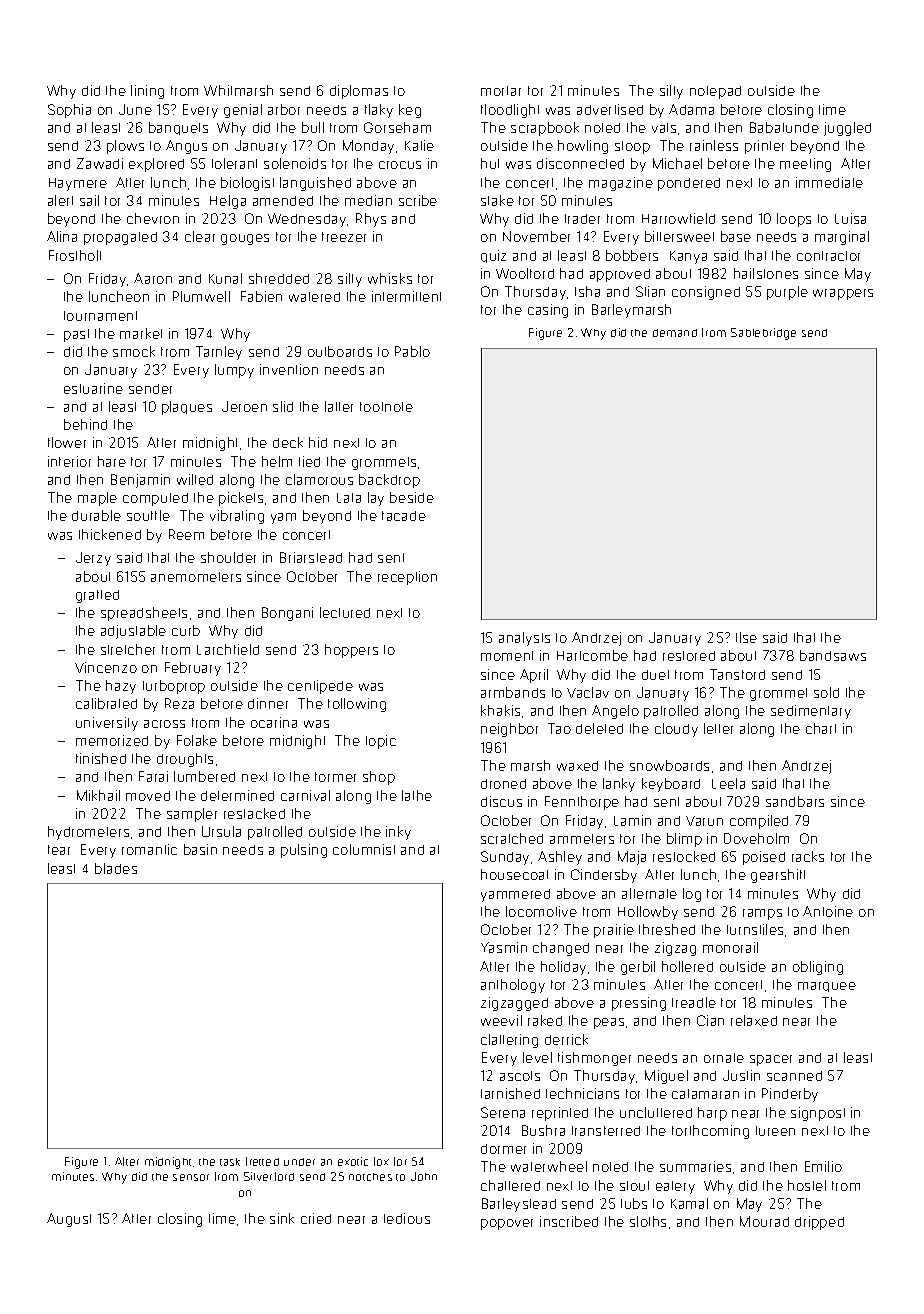 The height and width of the screenshot is (1314, 924). I want to click on letter, so click(718, 728).
